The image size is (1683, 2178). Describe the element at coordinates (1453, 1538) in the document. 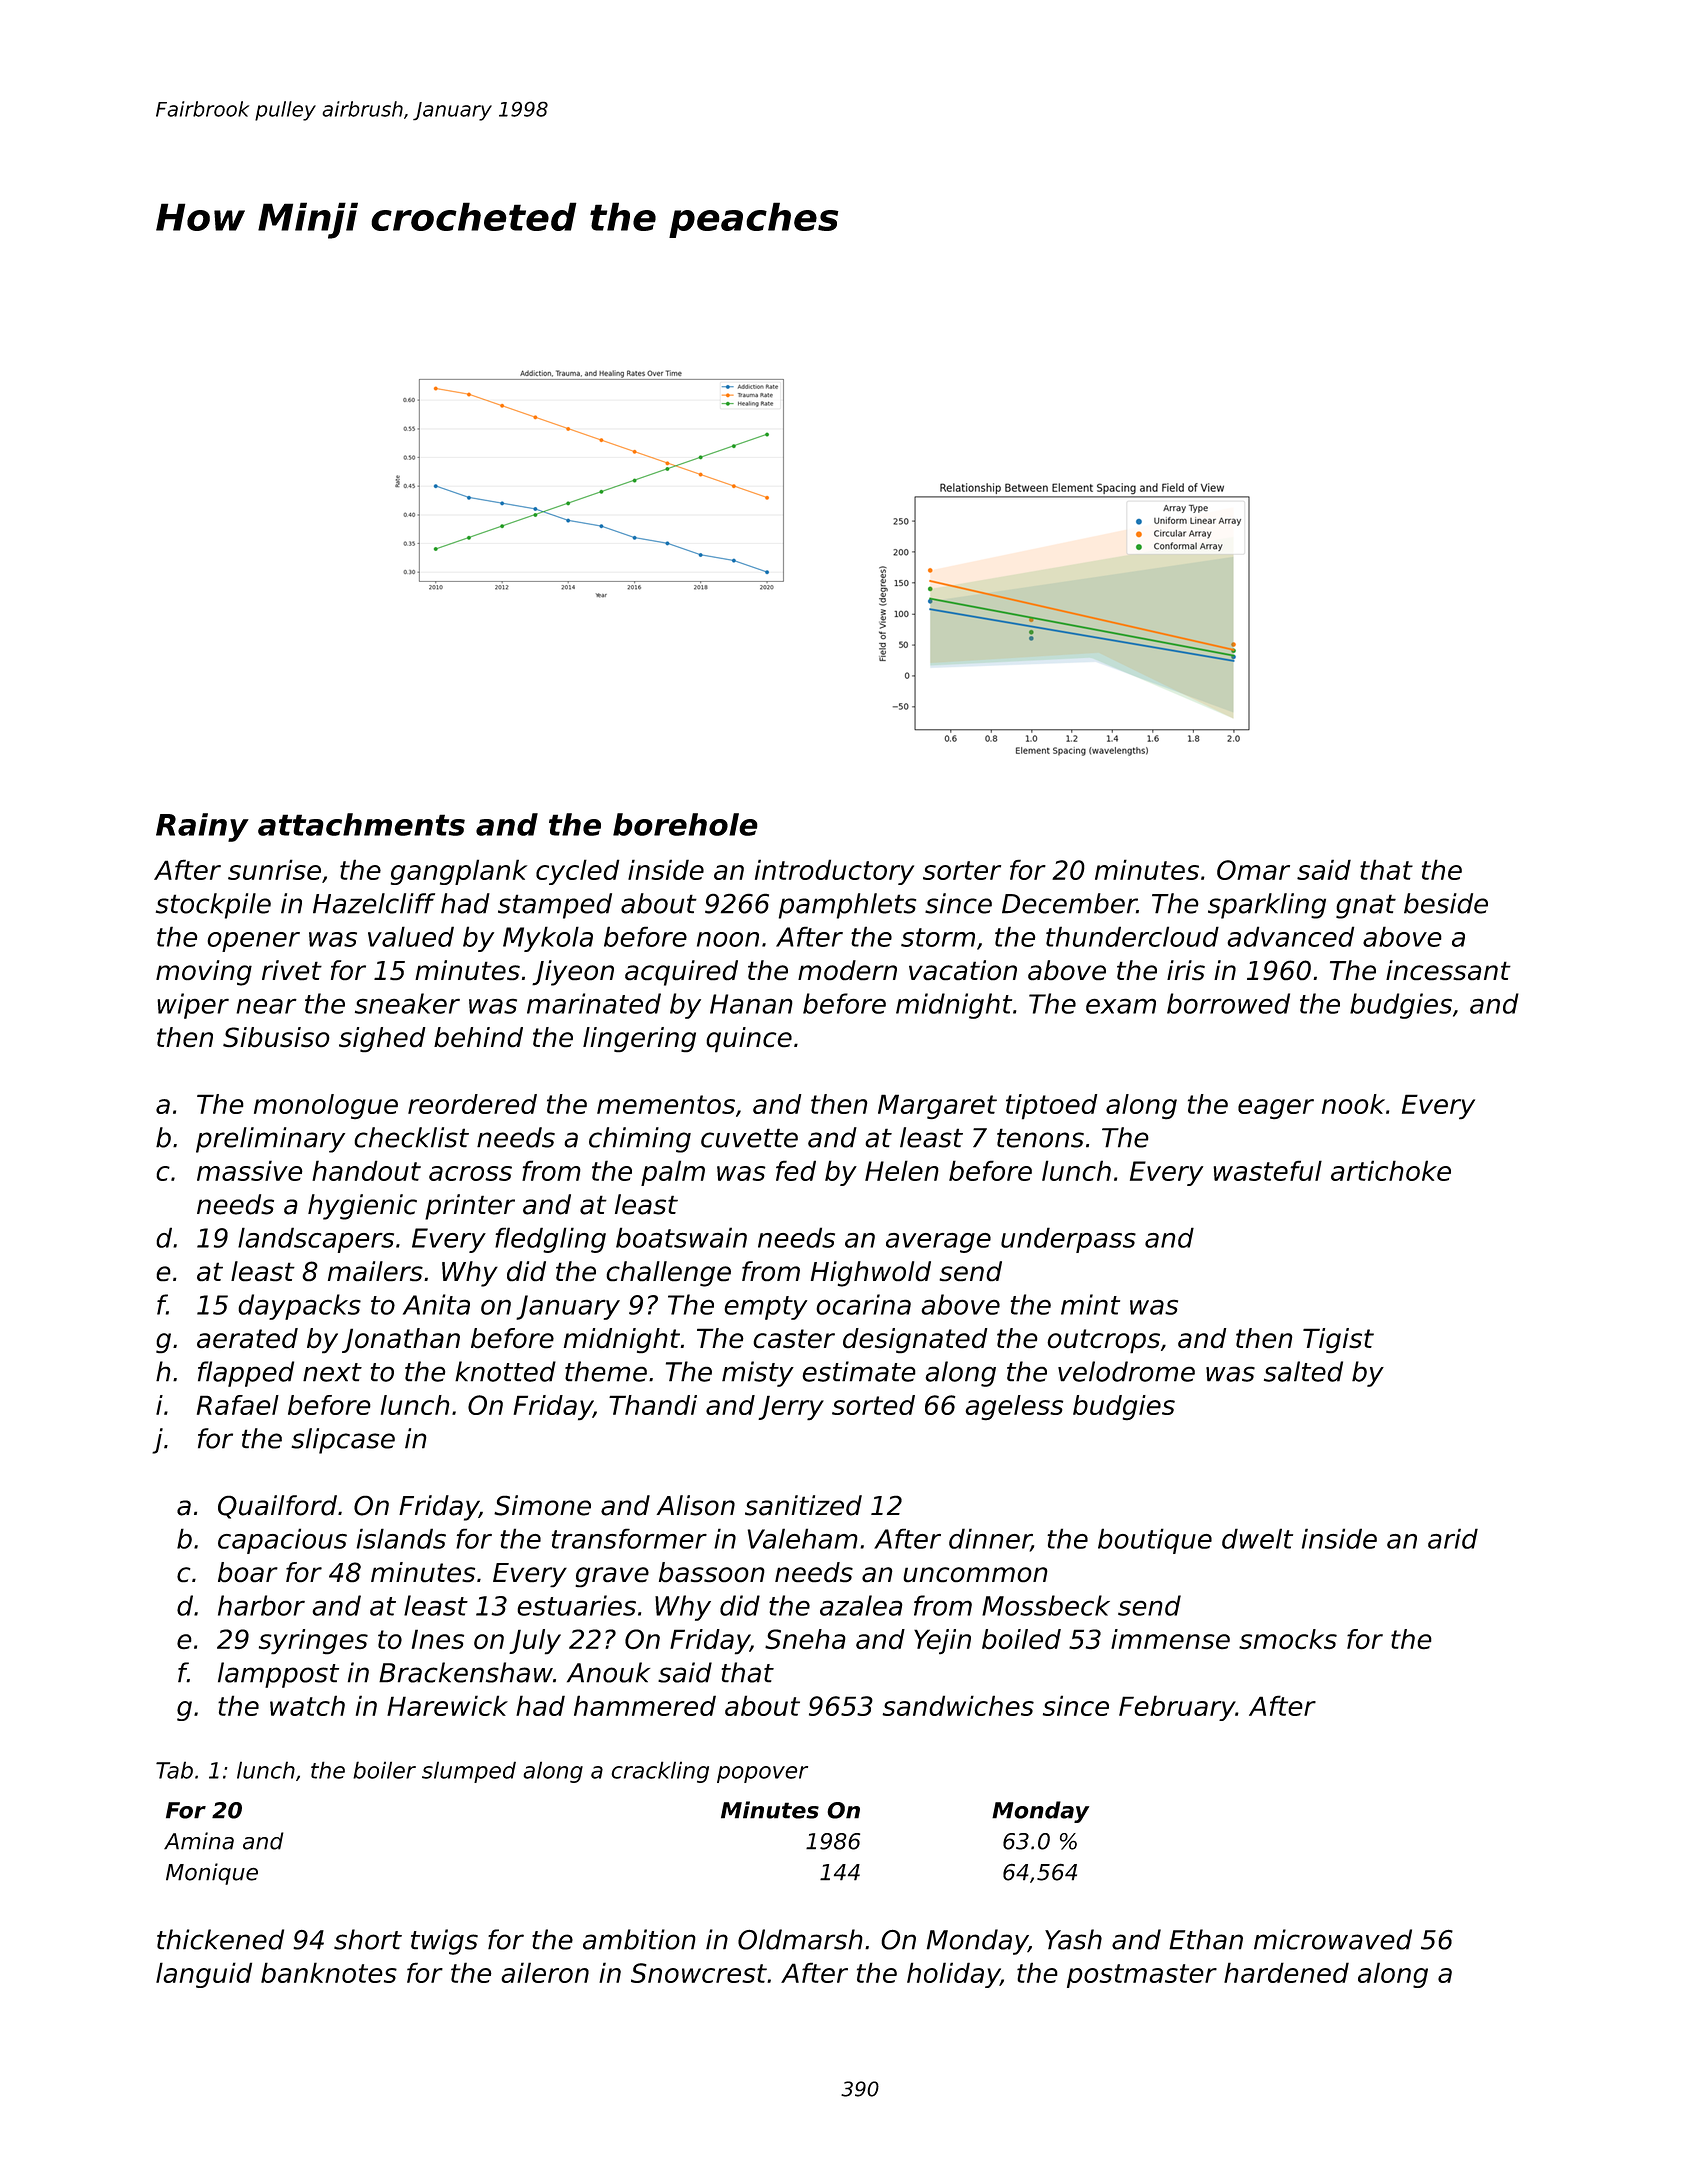

I see `arid` at that location.
